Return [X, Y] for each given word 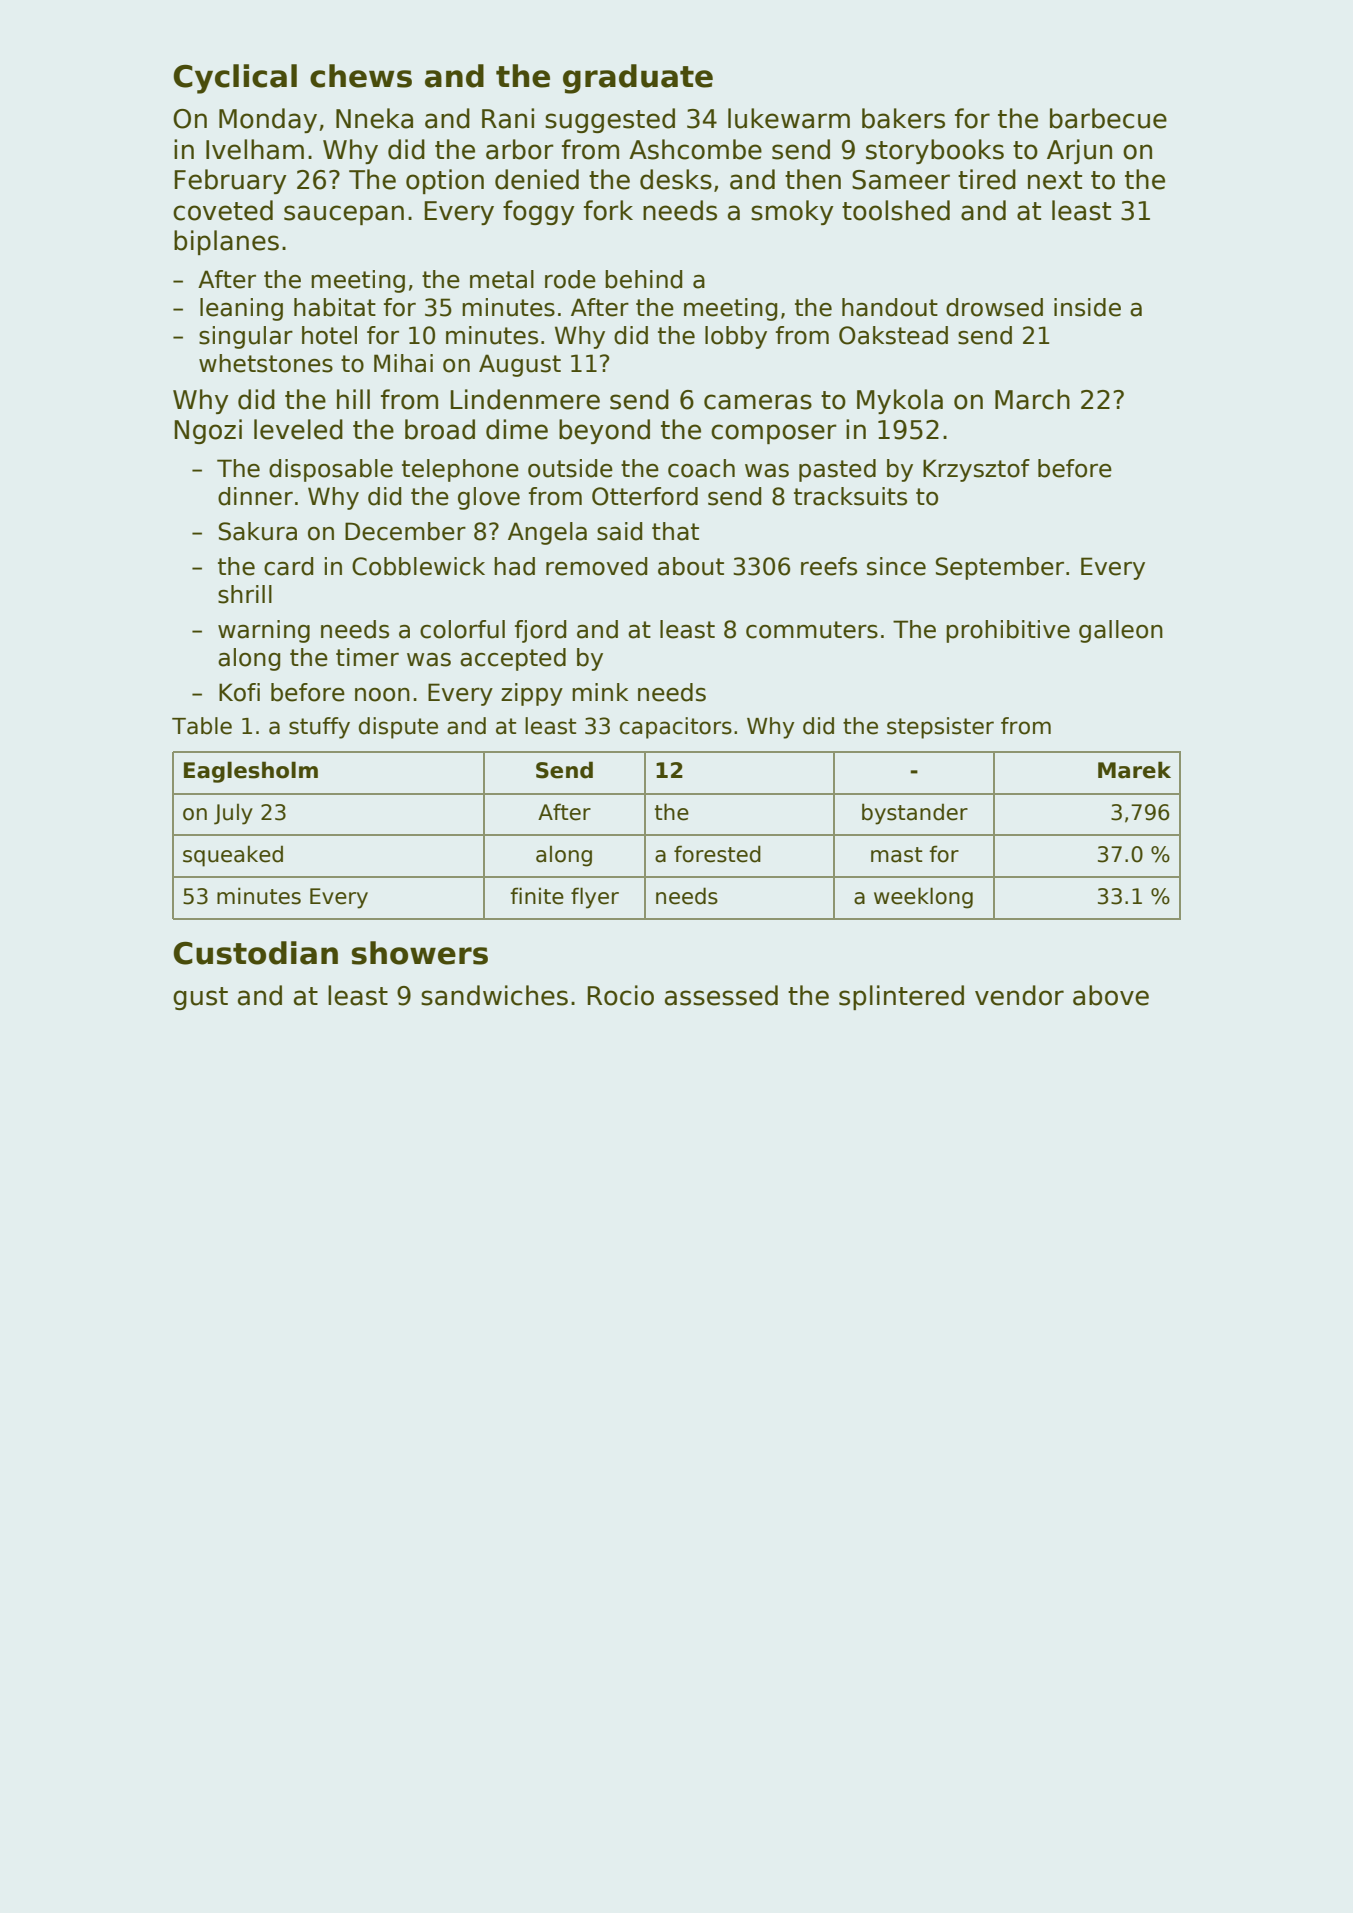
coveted [223, 210]
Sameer [901, 180]
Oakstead [893, 335]
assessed [721, 995]
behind [643, 279]
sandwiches [494, 995]
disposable [331, 470]
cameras [758, 402]
